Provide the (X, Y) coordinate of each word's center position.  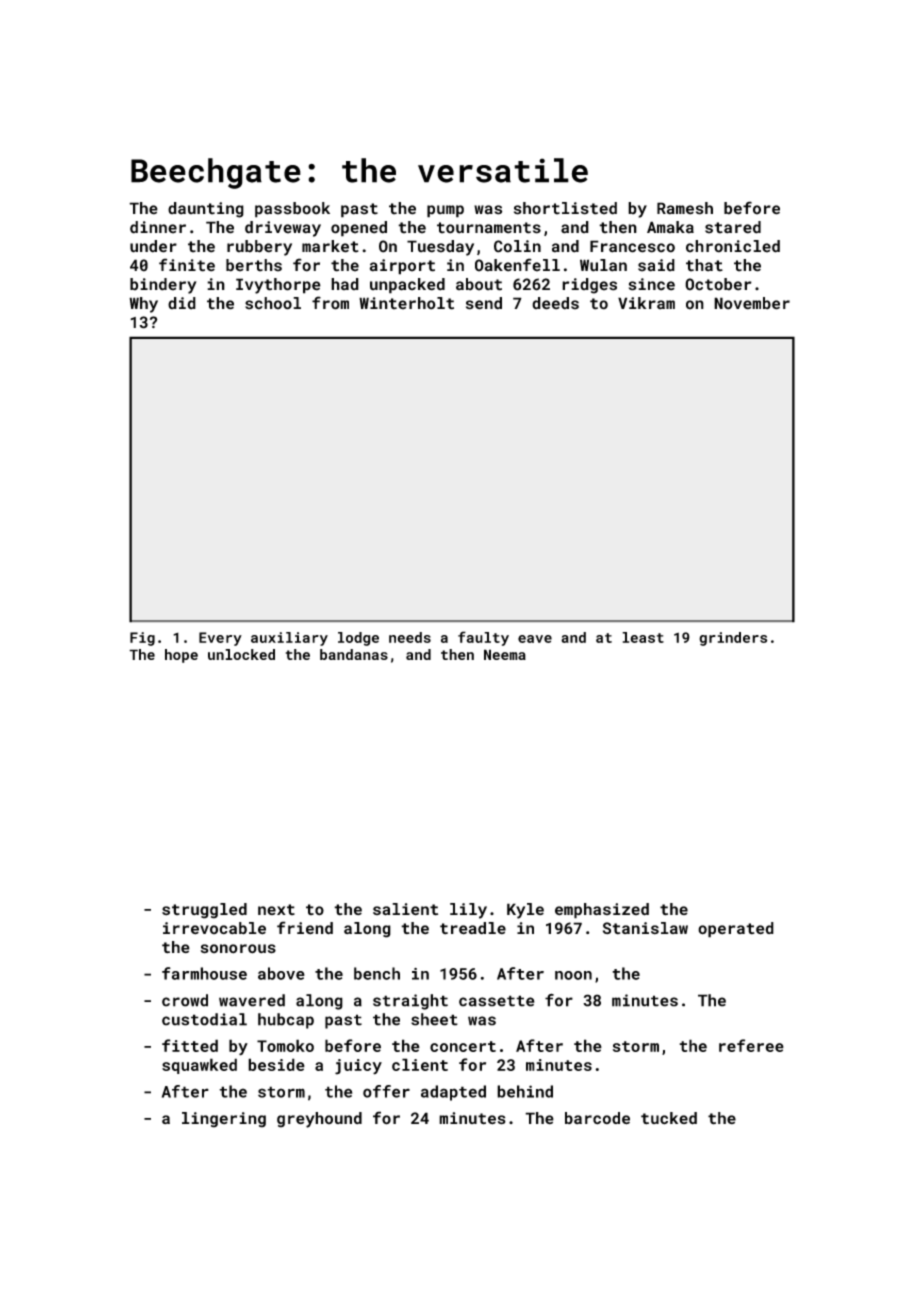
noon (573, 975)
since (652, 284)
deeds (555, 303)
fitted (190, 1045)
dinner (158, 227)
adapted (453, 1093)
